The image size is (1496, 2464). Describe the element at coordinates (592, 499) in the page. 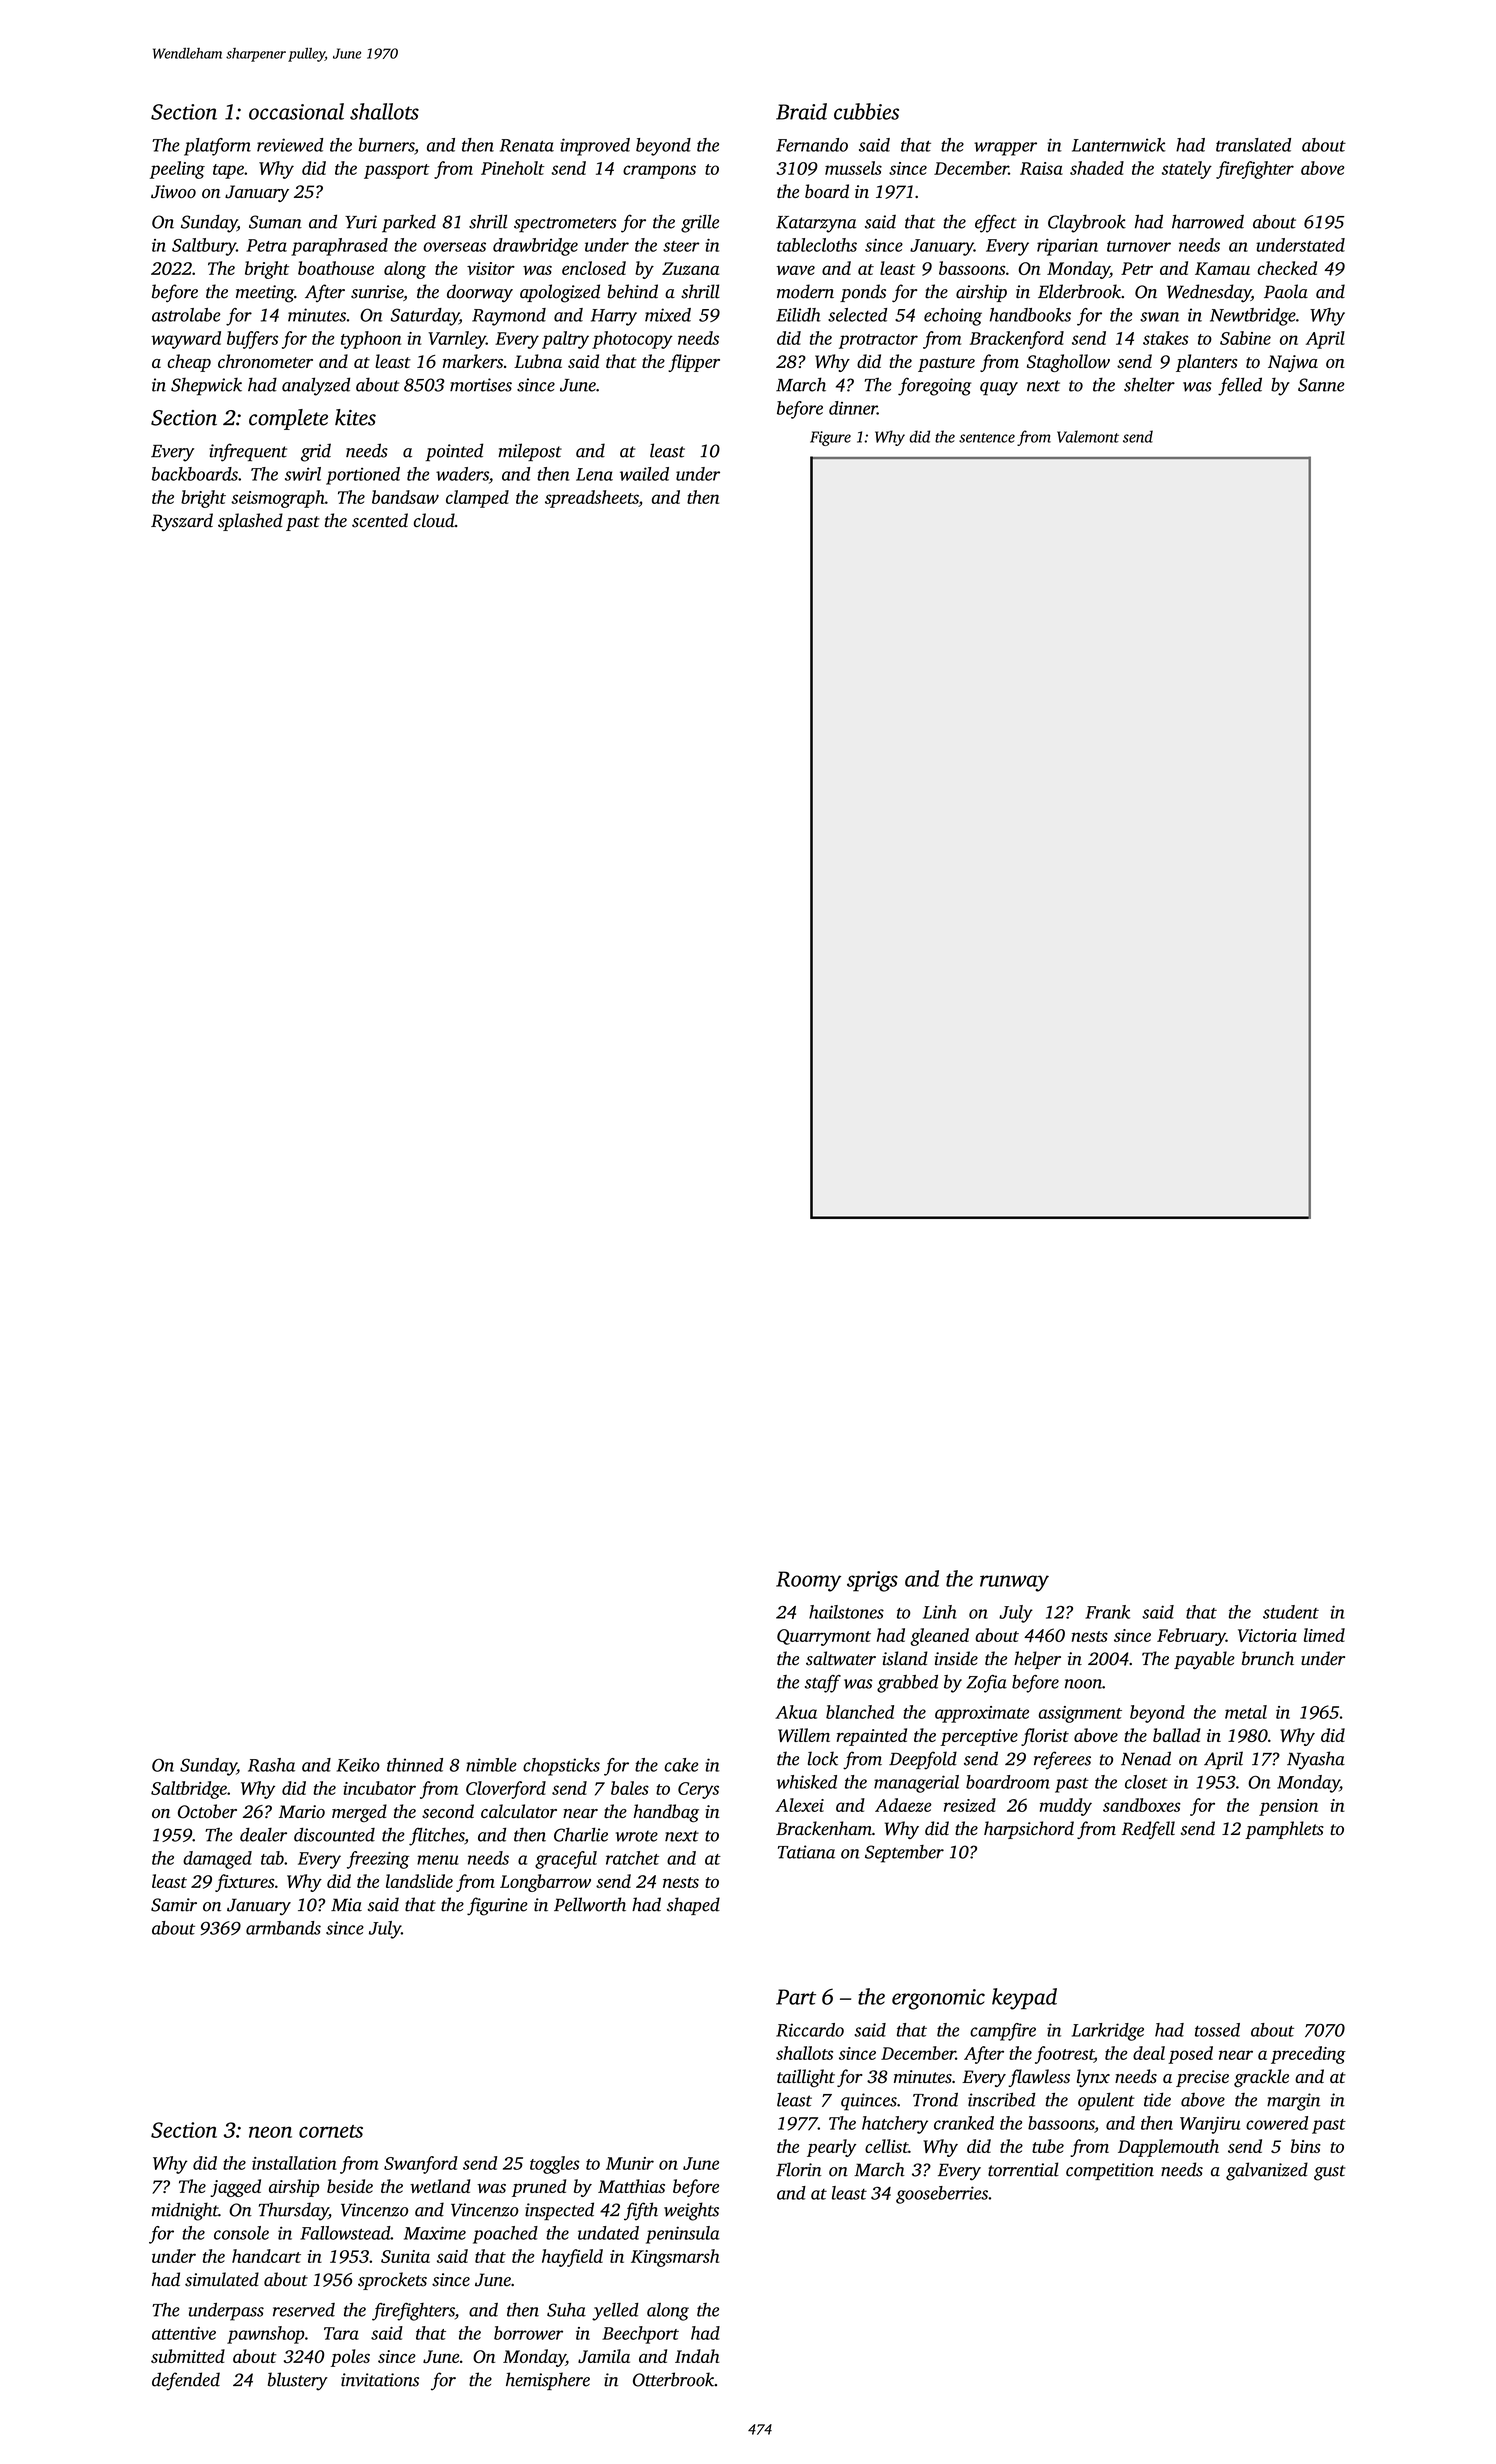

I see `spreadsheets` at that location.
